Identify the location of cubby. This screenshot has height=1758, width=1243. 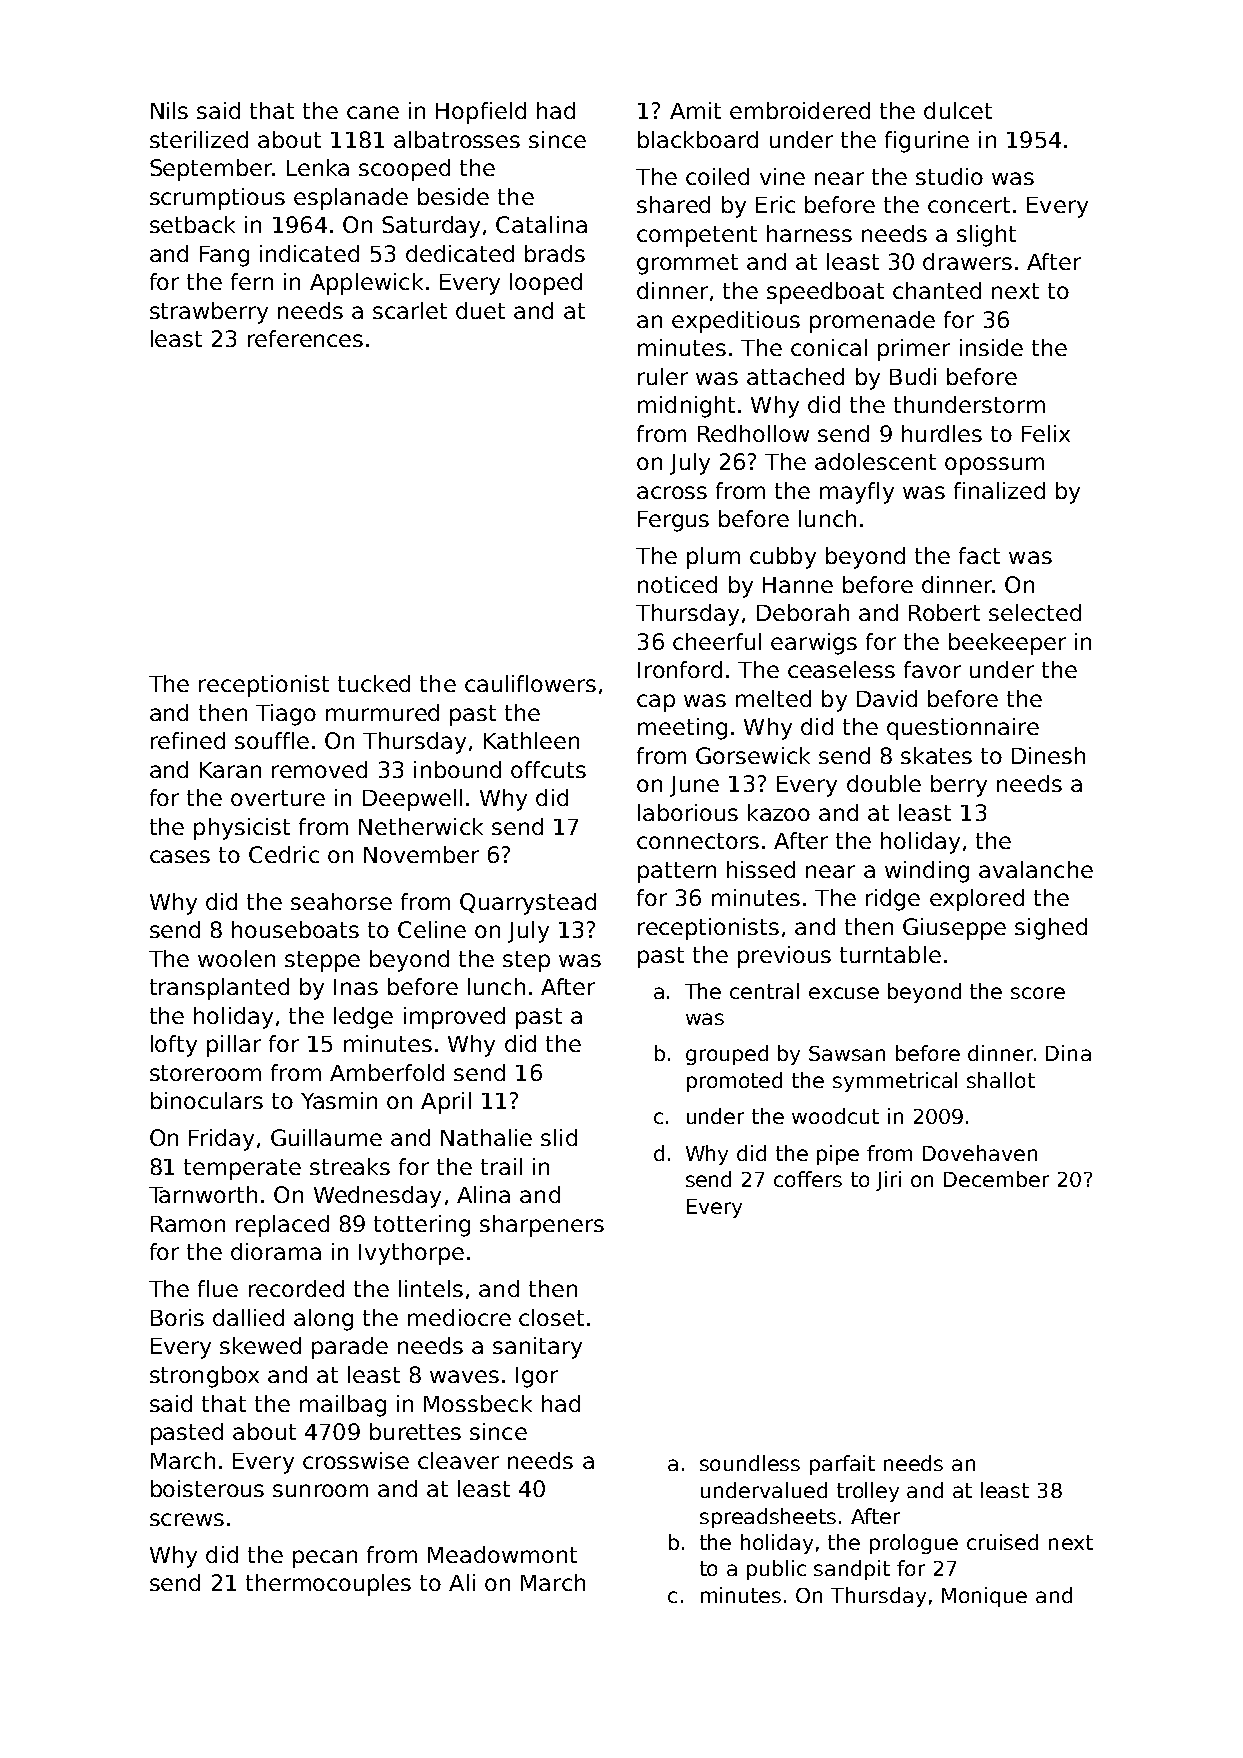
(783, 558).
